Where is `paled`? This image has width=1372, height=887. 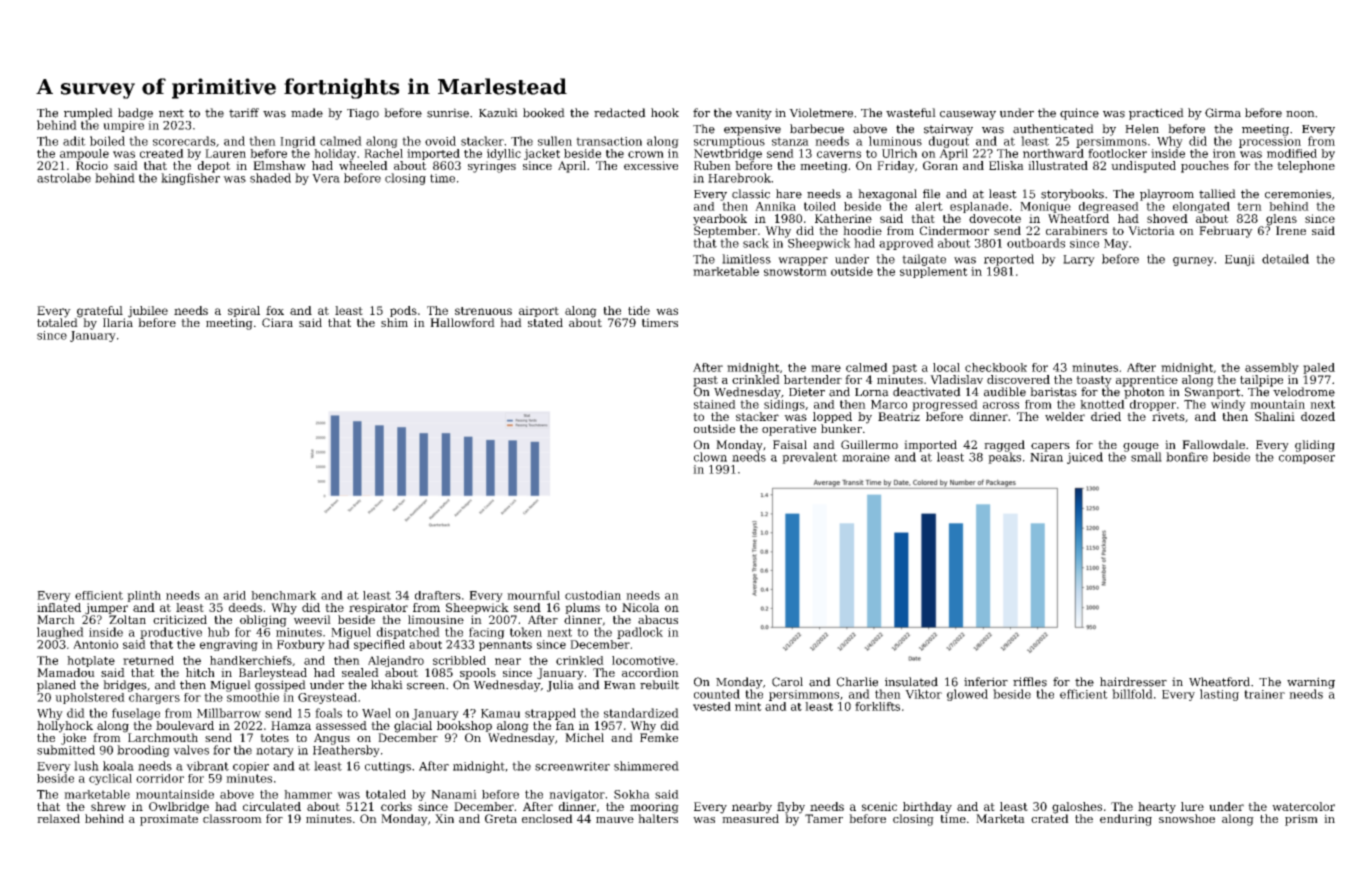
paled is located at coordinates (1319, 368).
